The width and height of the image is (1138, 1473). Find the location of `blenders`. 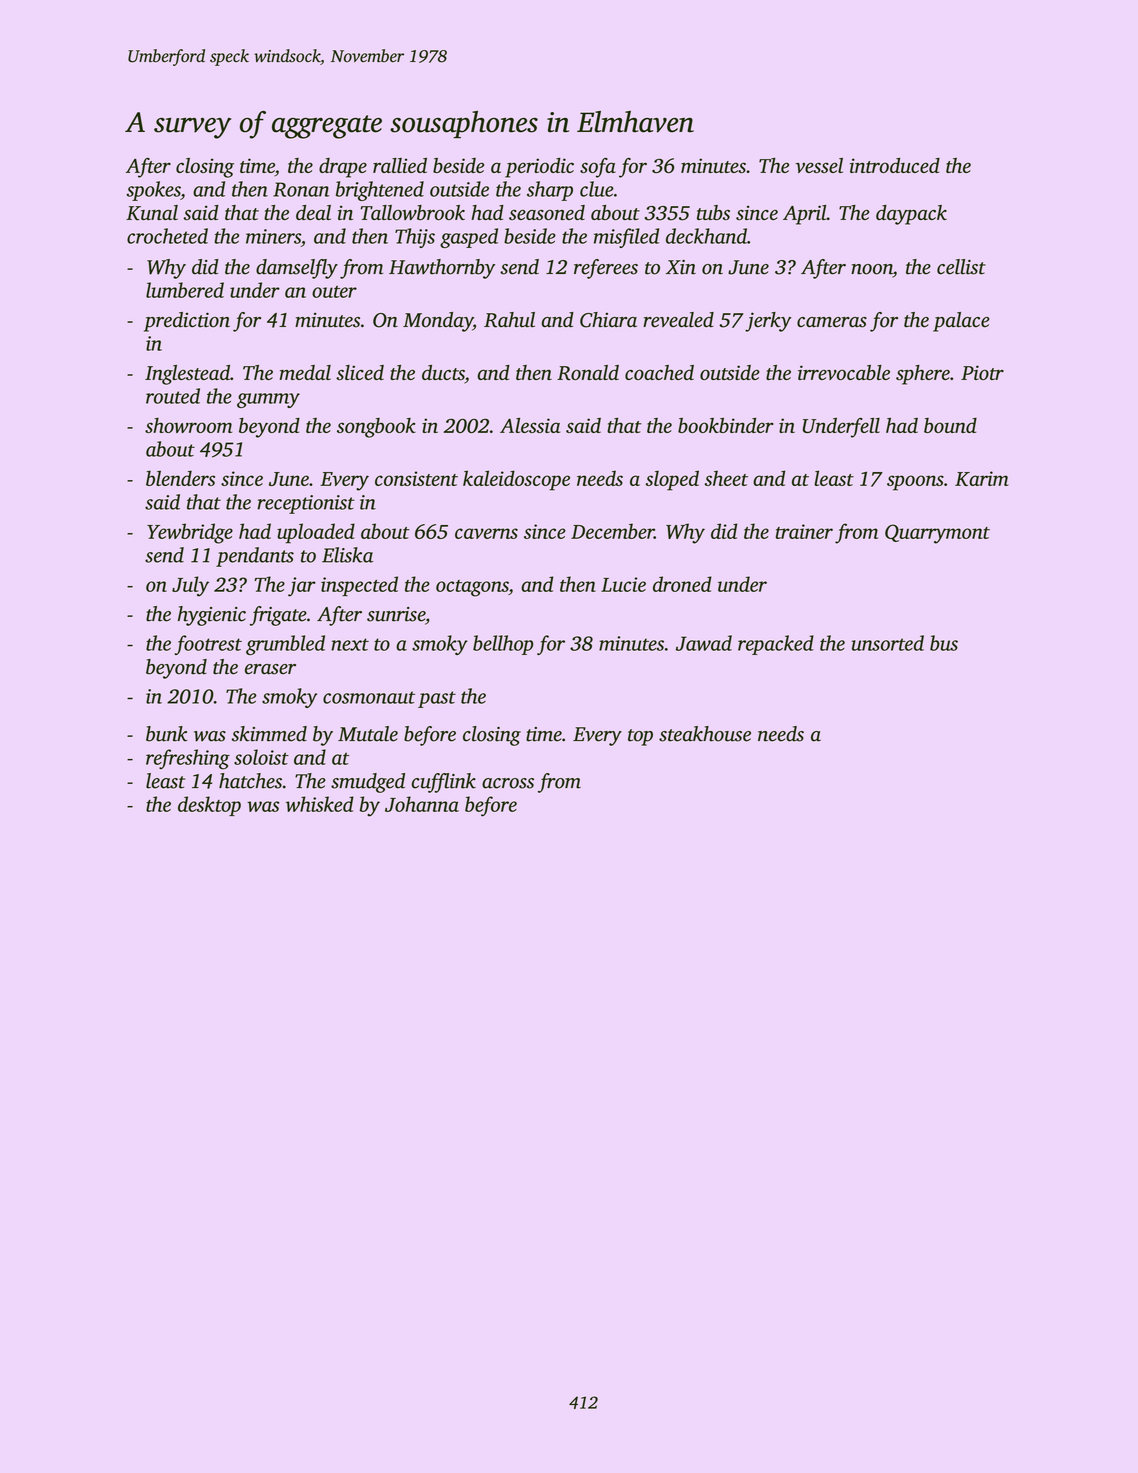

blenders is located at coordinates (180, 478).
